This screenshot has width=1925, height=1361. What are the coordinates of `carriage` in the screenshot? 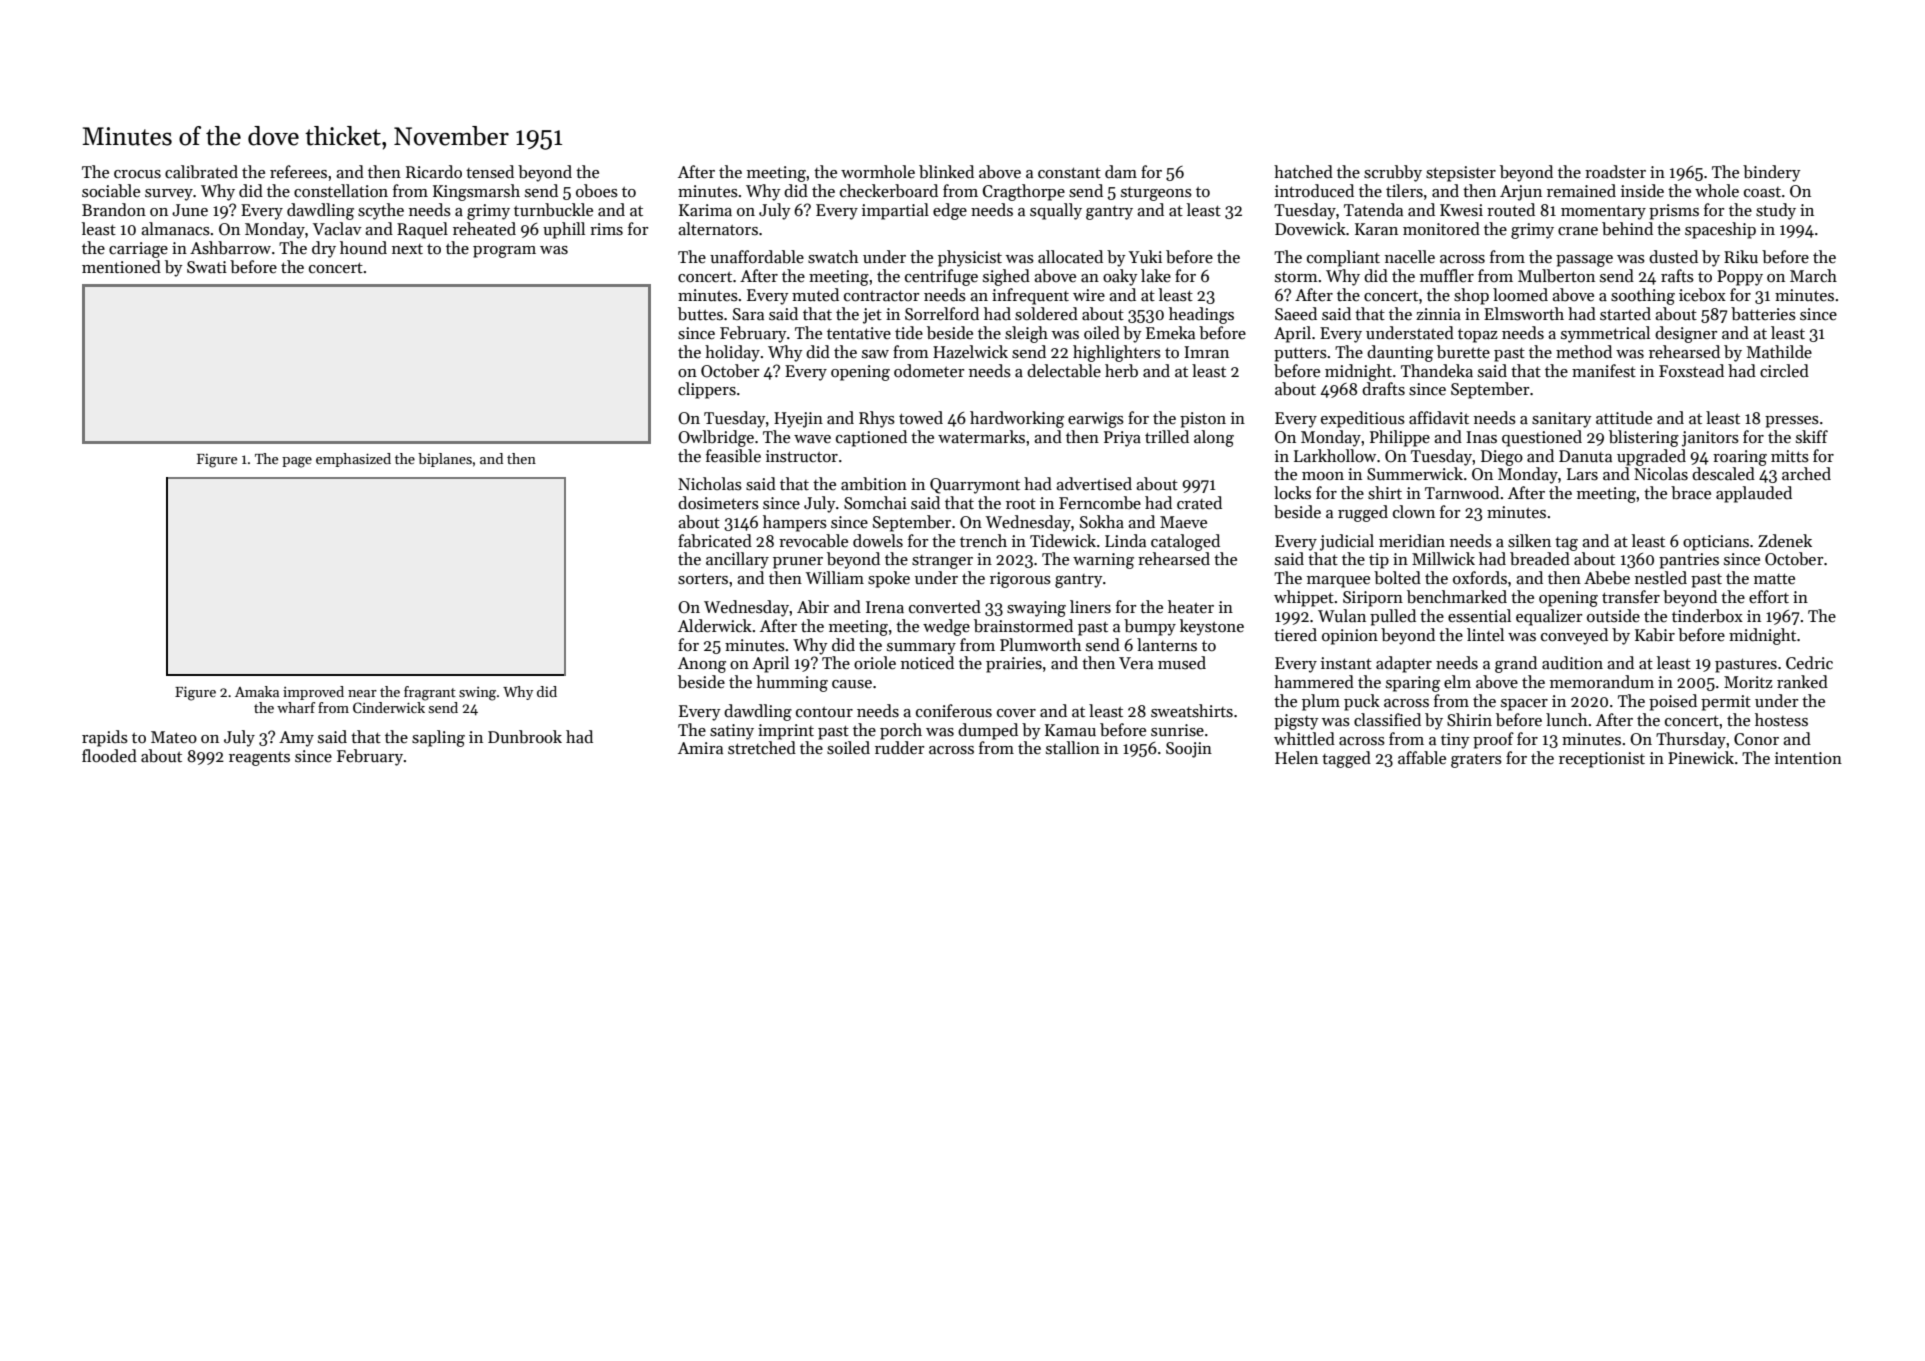 It's located at (138, 250).
